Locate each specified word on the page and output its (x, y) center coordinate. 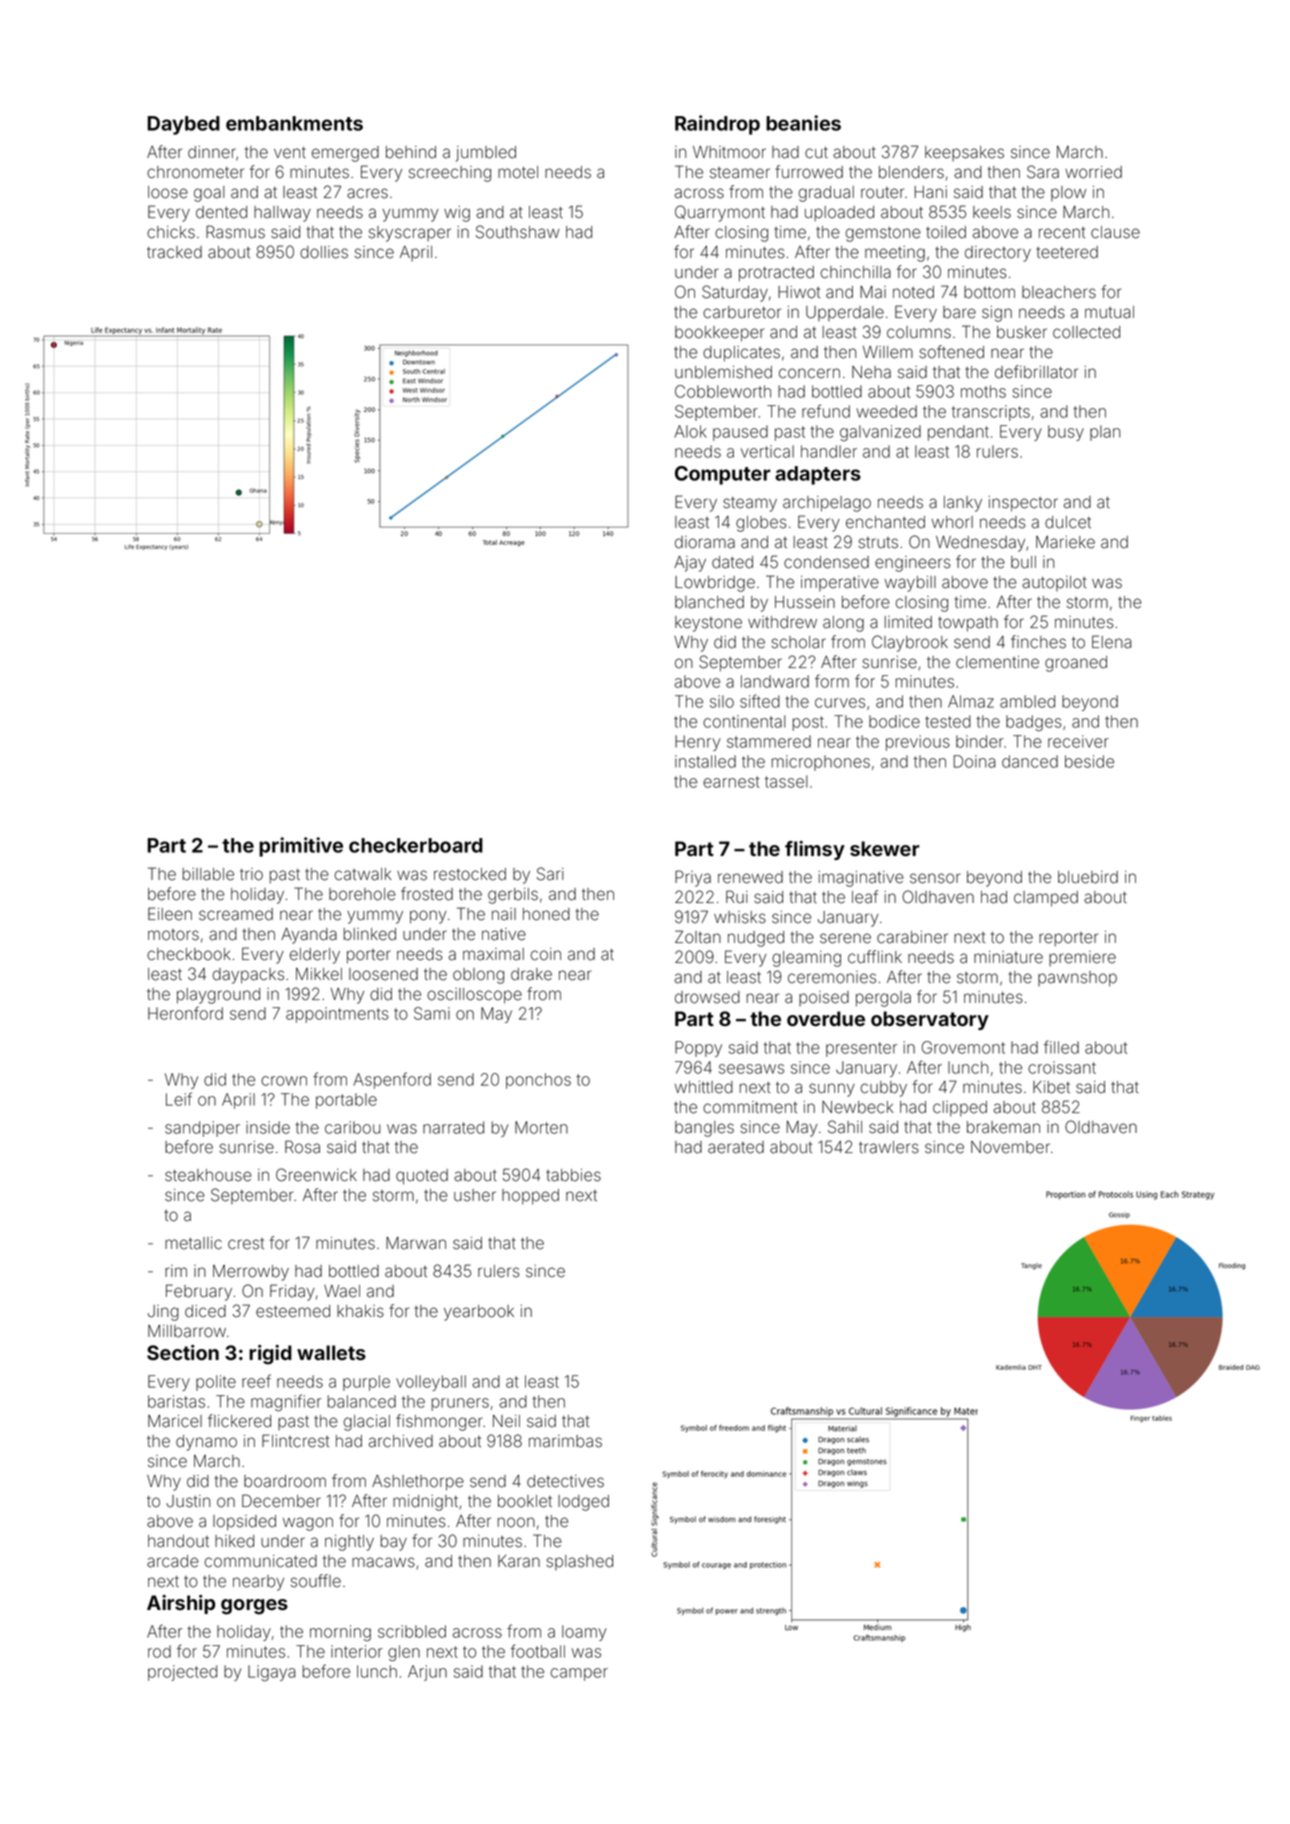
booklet (525, 1501)
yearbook (479, 1313)
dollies (324, 252)
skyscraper (410, 234)
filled (1061, 1047)
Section (183, 1352)
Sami (432, 1013)
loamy (584, 1633)
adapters (818, 475)
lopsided (244, 1523)
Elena (1111, 642)
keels (992, 212)
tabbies (573, 1175)
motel (518, 172)
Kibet (1051, 1087)
